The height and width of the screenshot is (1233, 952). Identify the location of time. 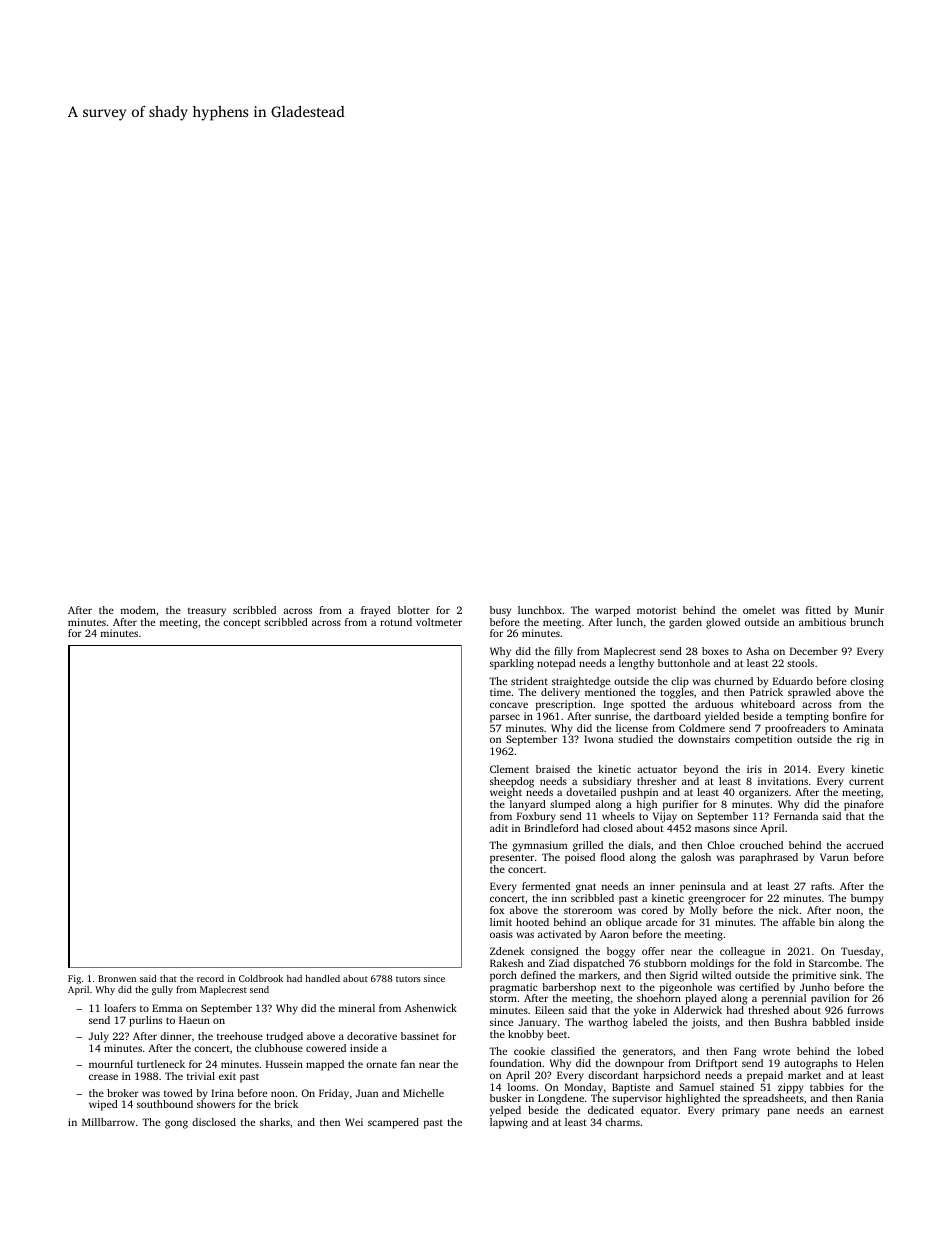
(500, 692).
